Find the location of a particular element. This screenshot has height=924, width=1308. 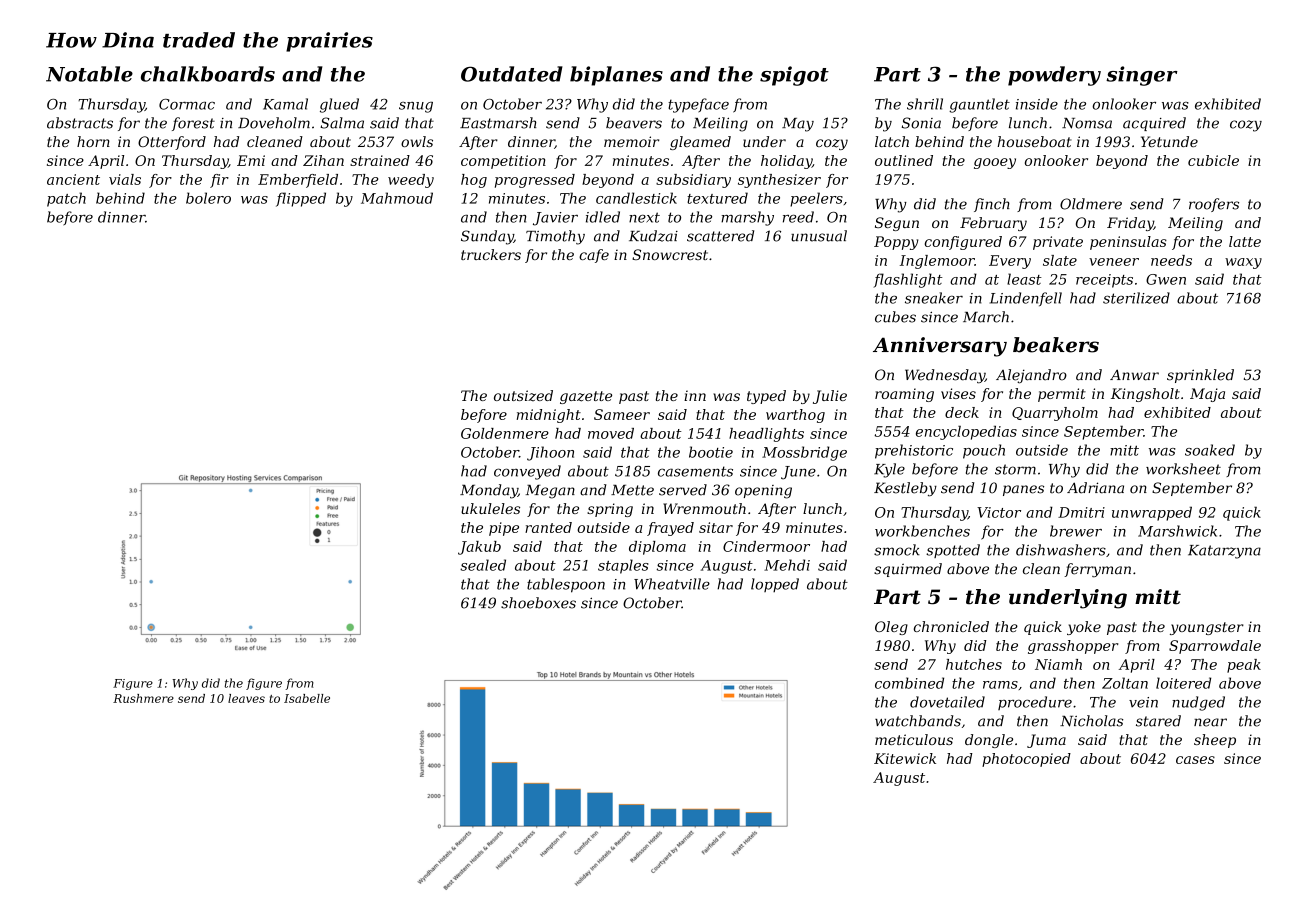

subsidiary is located at coordinates (693, 181).
